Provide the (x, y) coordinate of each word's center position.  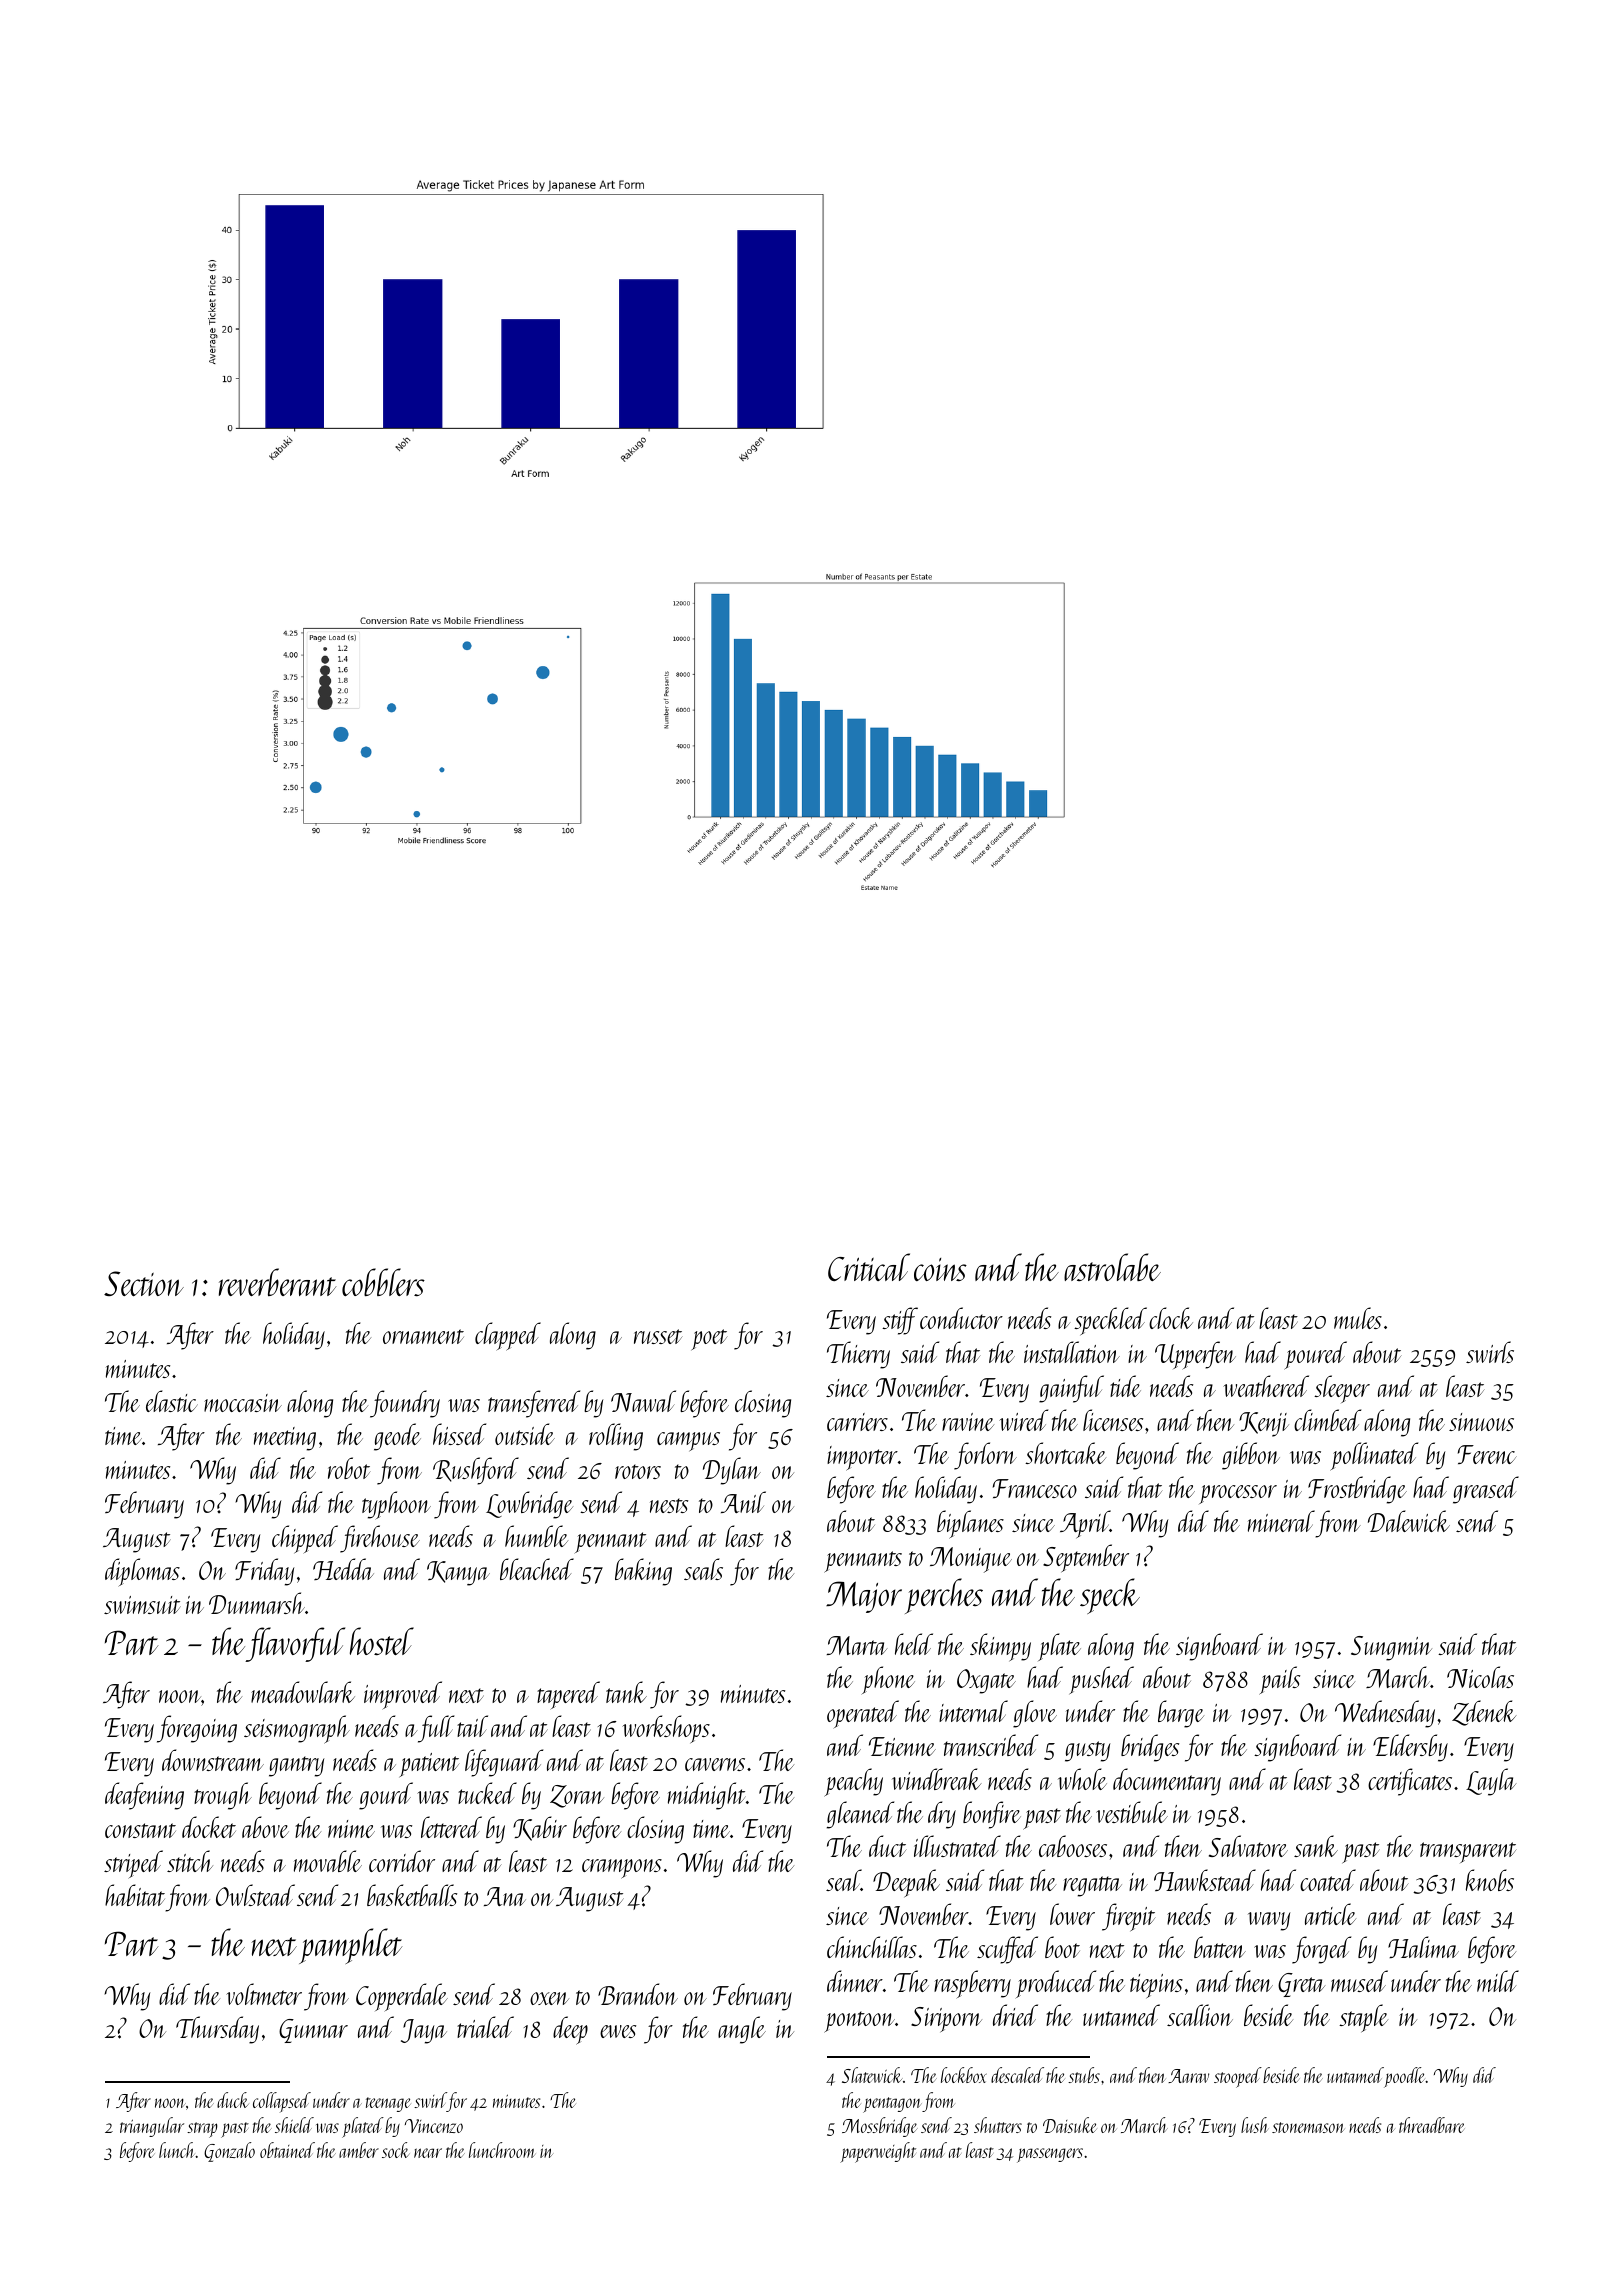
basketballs (412, 1895)
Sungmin (1391, 1648)
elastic (172, 1401)
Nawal (643, 1401)
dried (1015, 2015)
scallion (1200, 2015)
